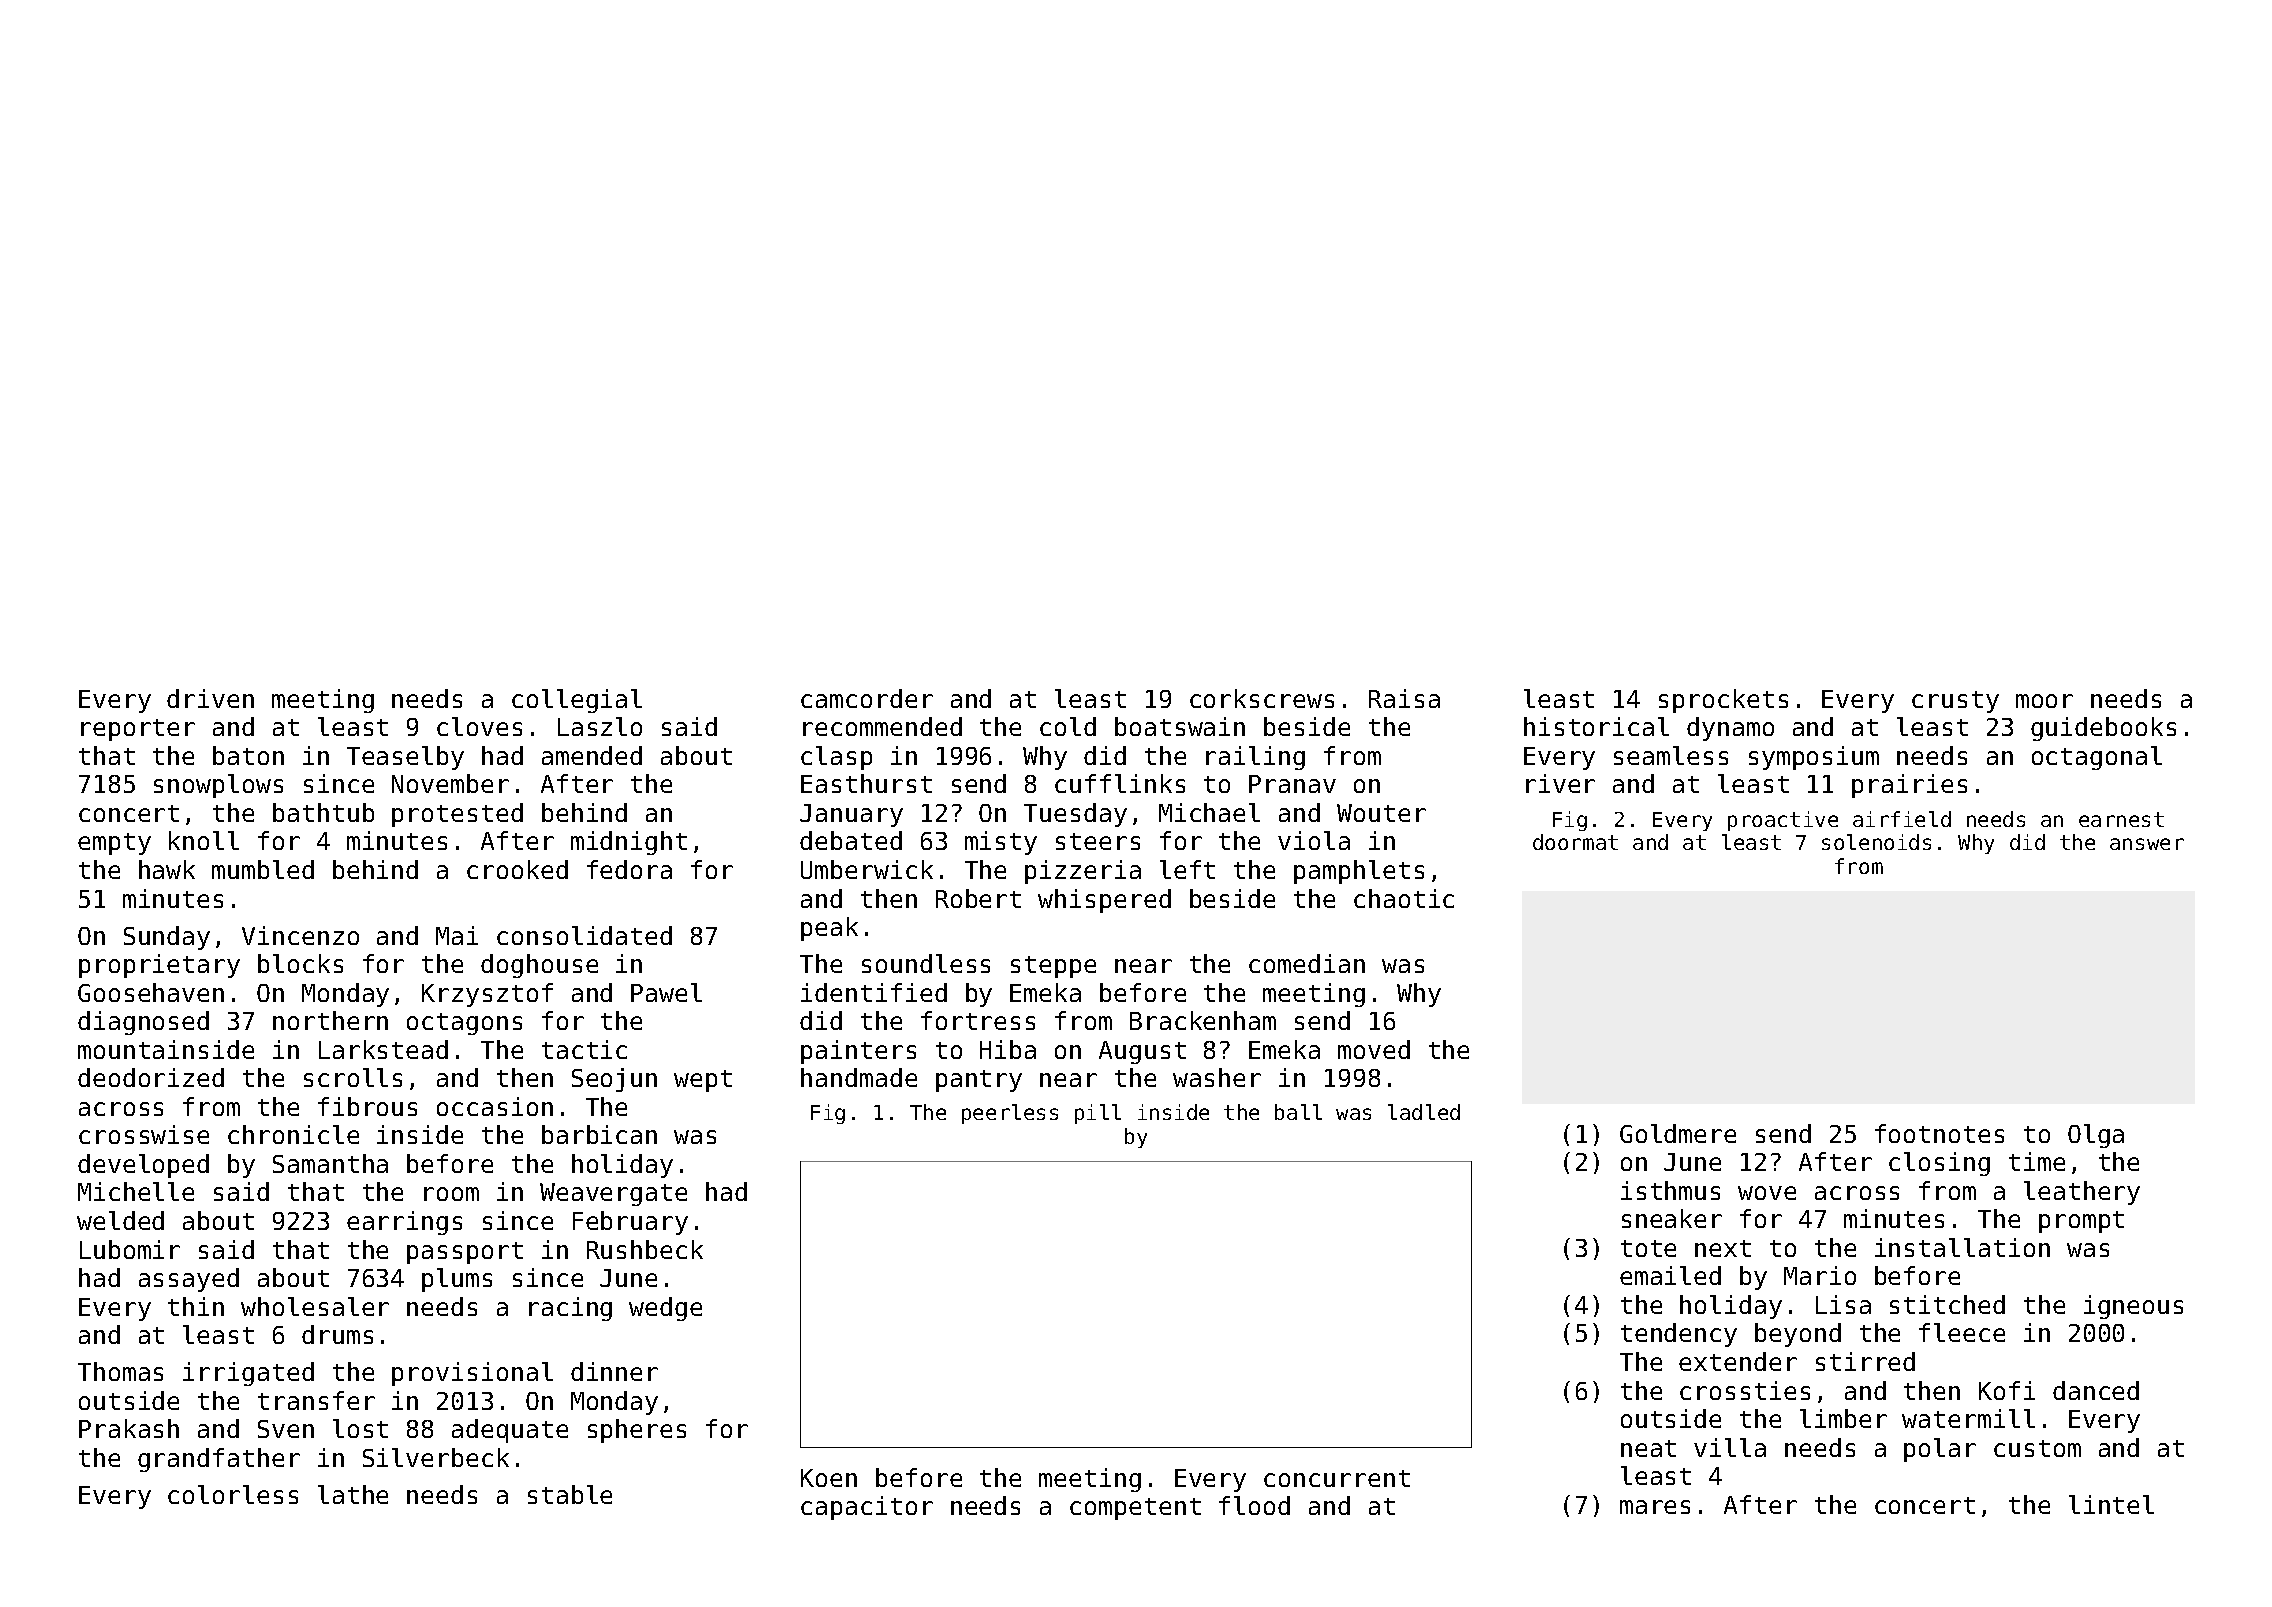 This image has width=2272, height=1607. What do you see at coordinates (2111, 1504) in the image?
I see `lintel` at bounding box center [2111, 1504].
